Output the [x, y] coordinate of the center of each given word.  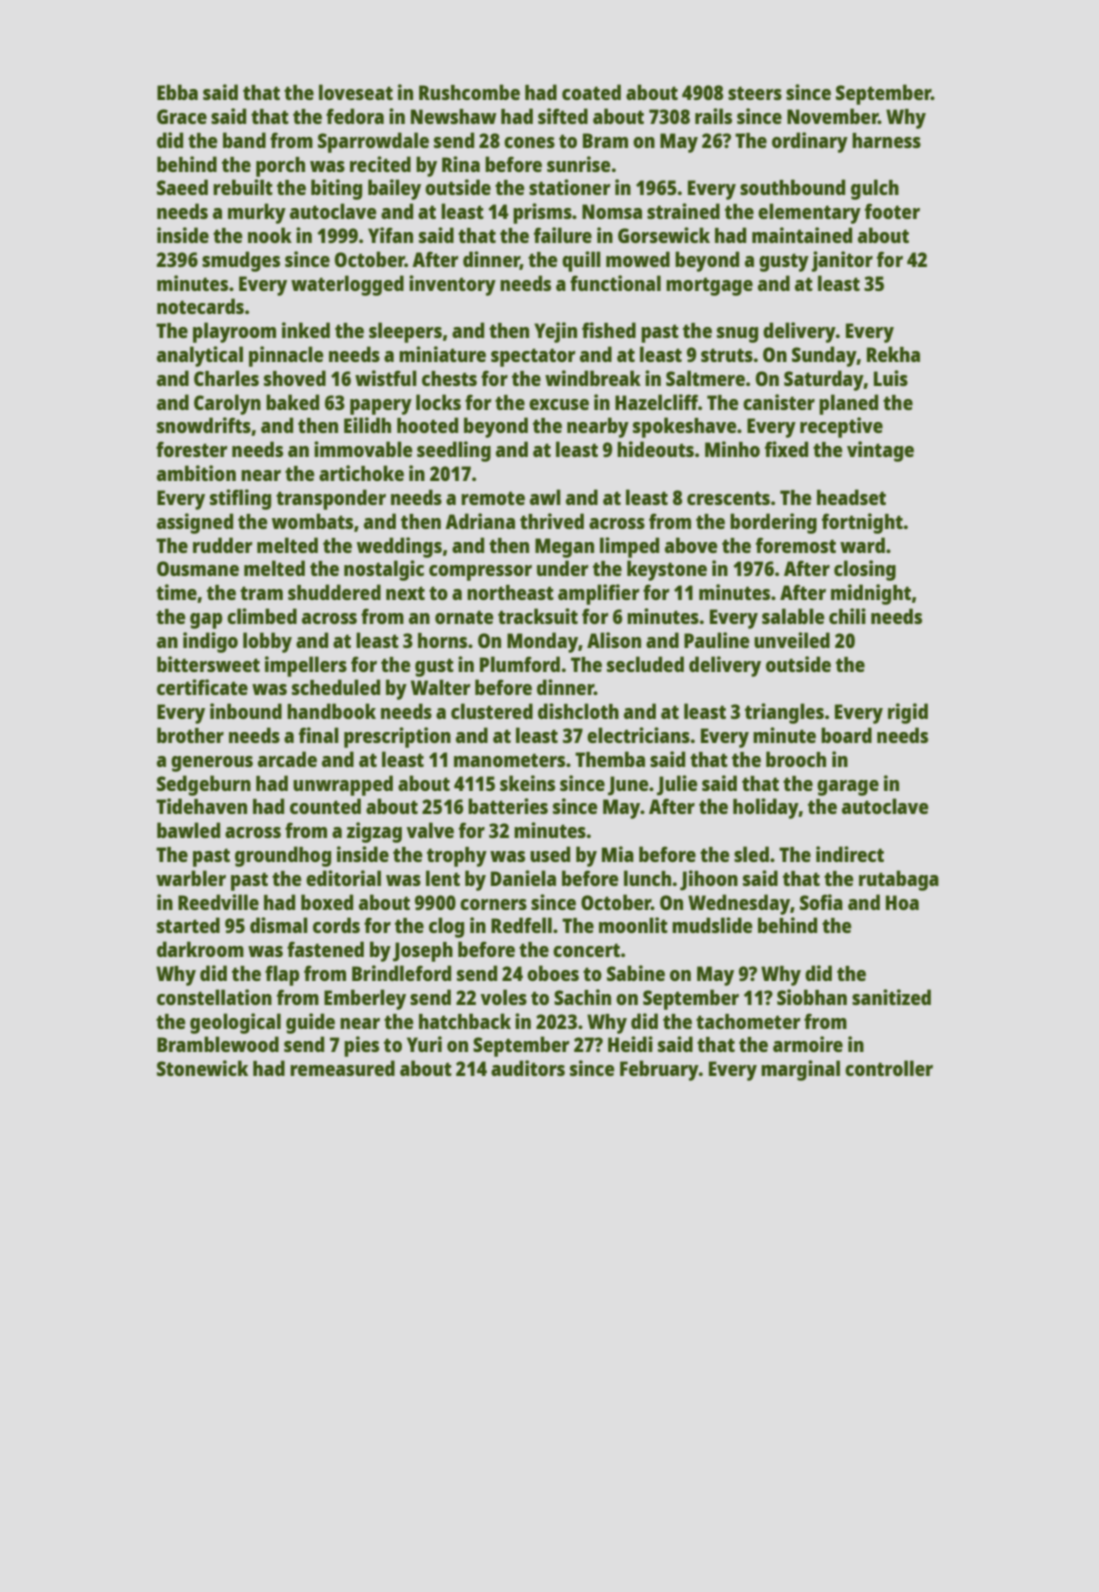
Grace [182, 116]
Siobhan [812, 997]
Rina [461, 164]
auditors [528, 1068]
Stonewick [202, 1068]
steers [755, 93]
